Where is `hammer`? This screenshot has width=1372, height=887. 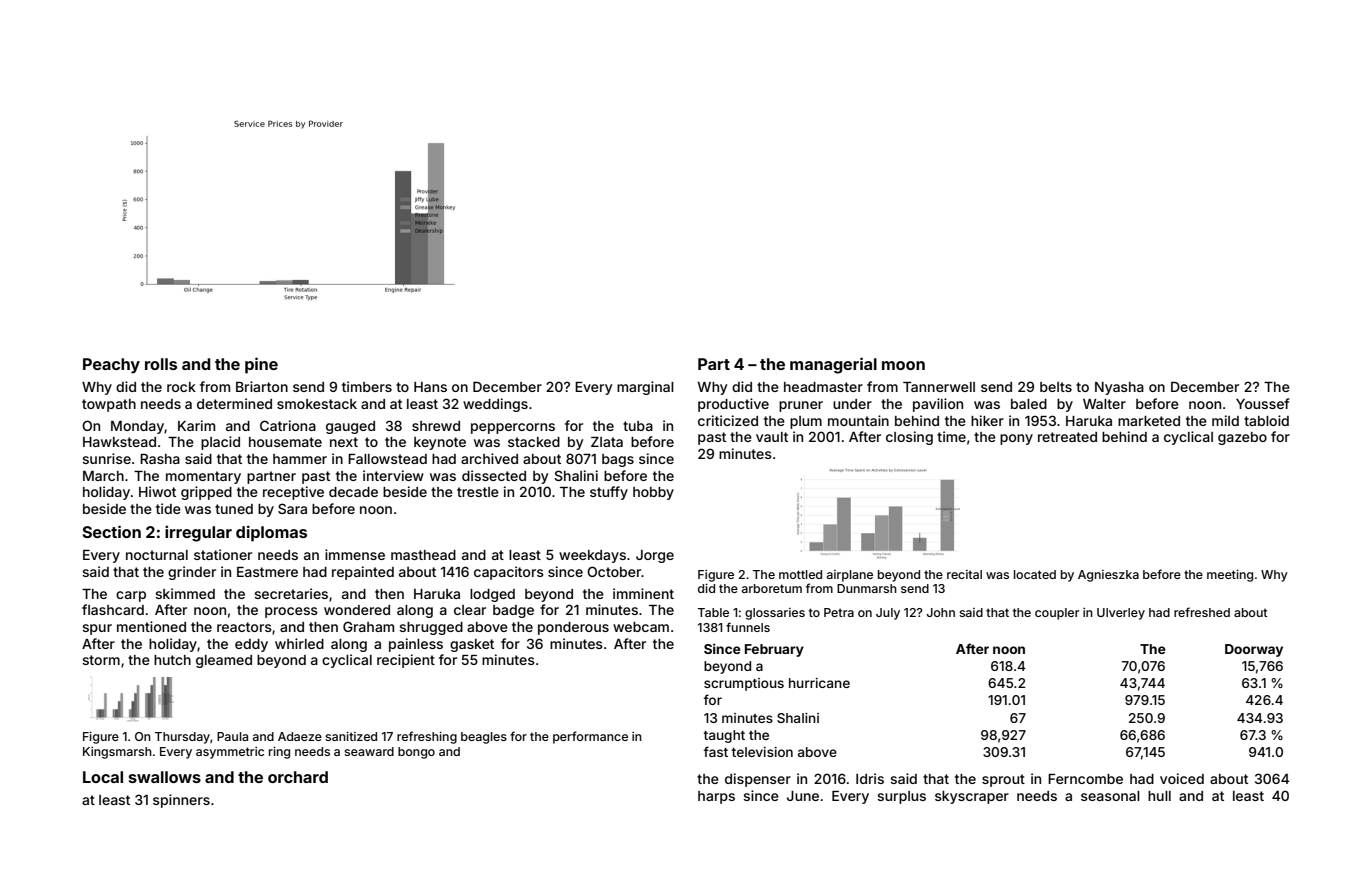
hammer is located at coordinates (300, 459).
